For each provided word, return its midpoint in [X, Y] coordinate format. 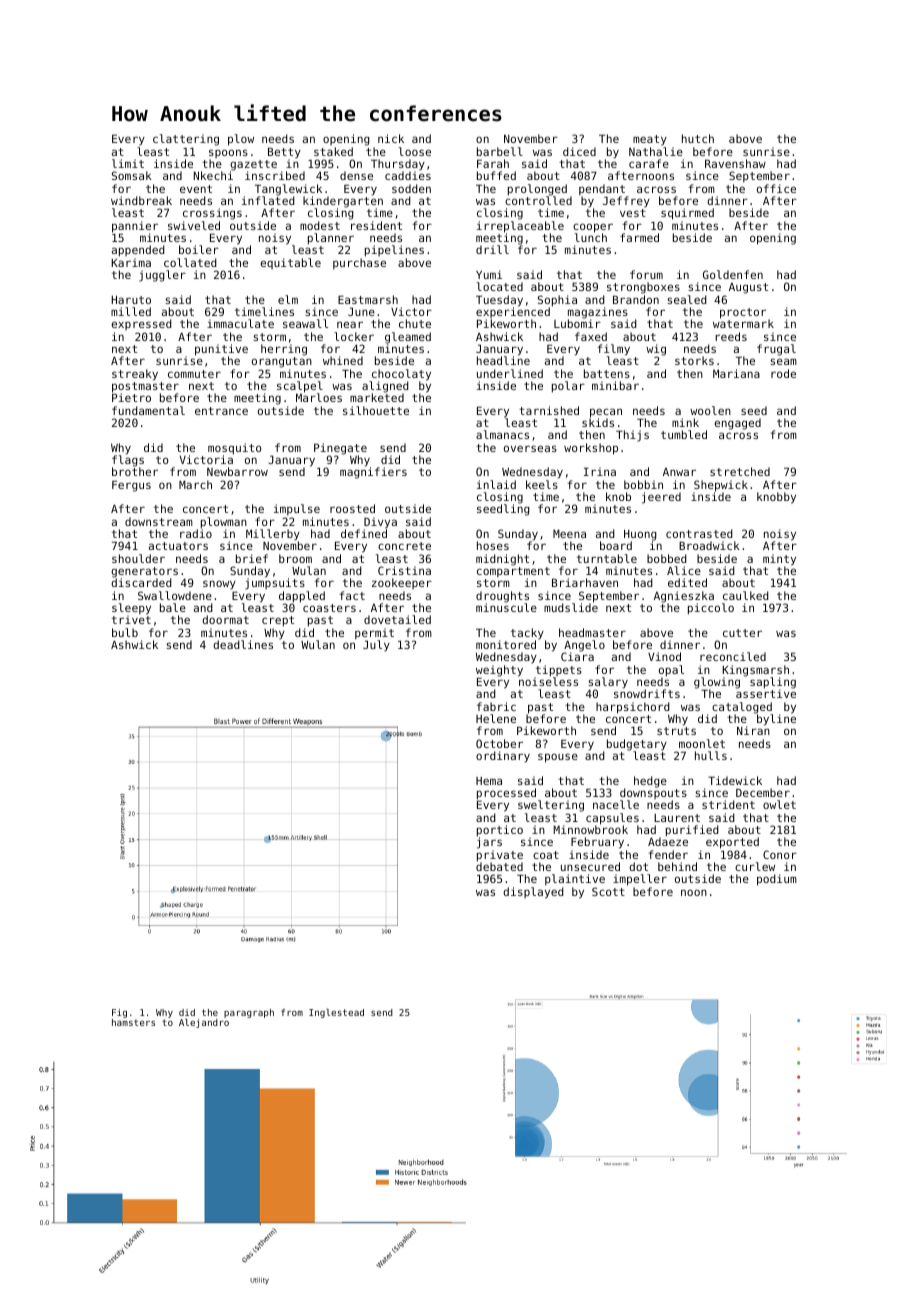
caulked [746, 595]
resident [376, 225]
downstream [159, 521]
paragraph [249, 1013]
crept [278, 621]
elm [288, 299]
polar [568, 387]
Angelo [584, 646]
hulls [711, 755]
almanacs [502, 434]
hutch [698, 138]
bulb [125, 632]
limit [128, 163]
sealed [687, 299]
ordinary [503, 757]
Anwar [679, 472]
